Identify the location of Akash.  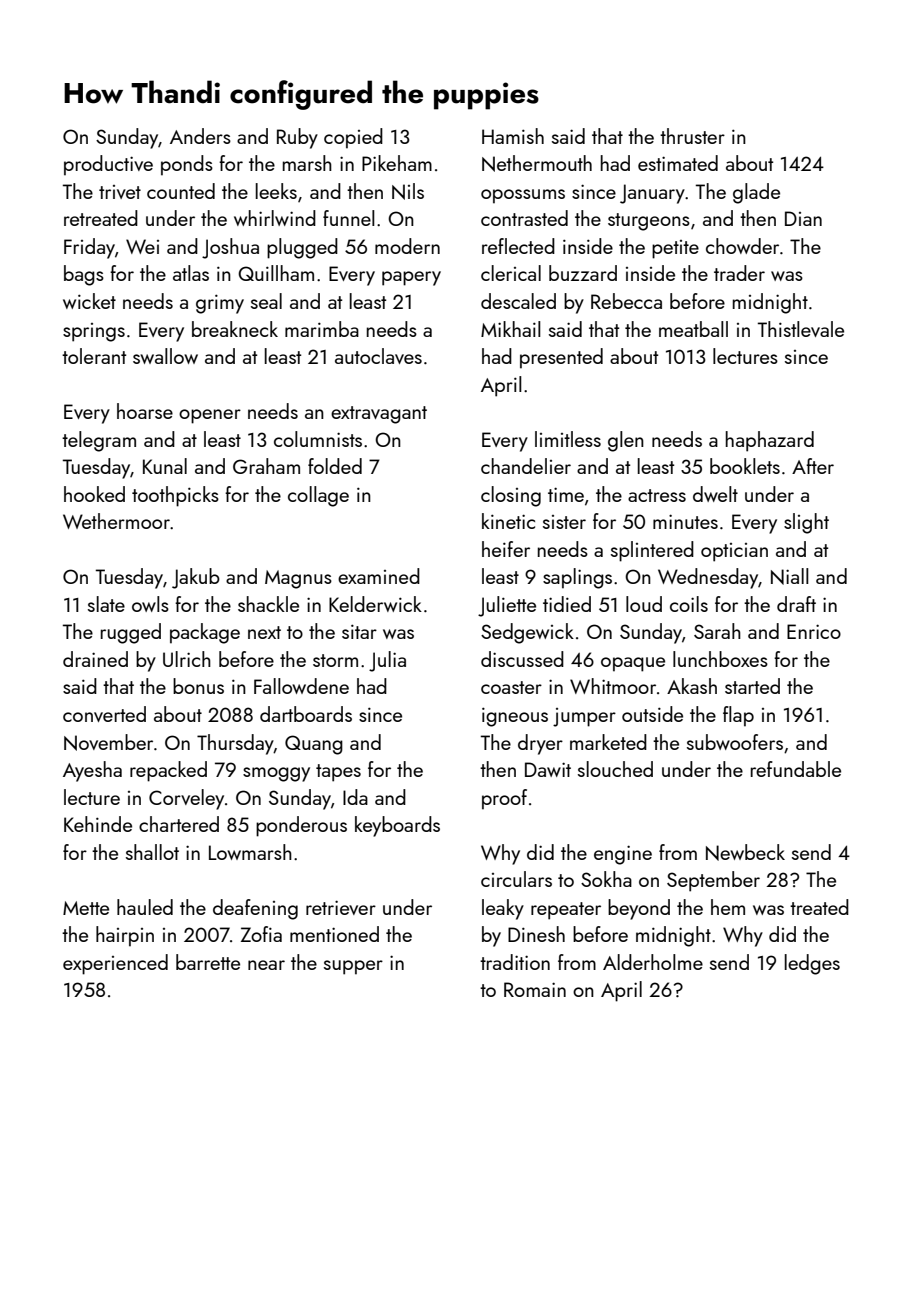
(692, 686).
